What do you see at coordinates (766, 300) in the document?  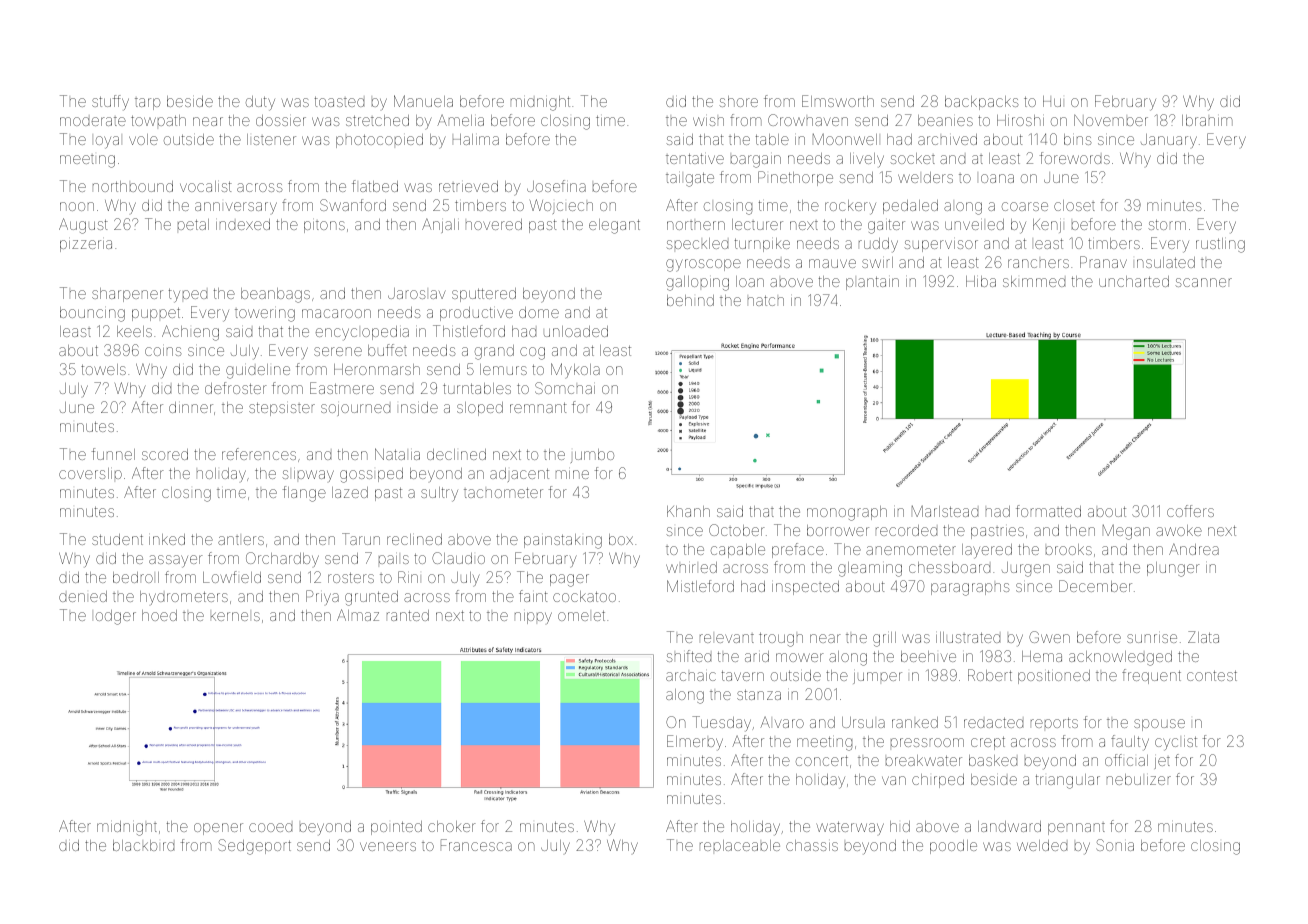 I see `hatch` at bounding box center [766, 300].
